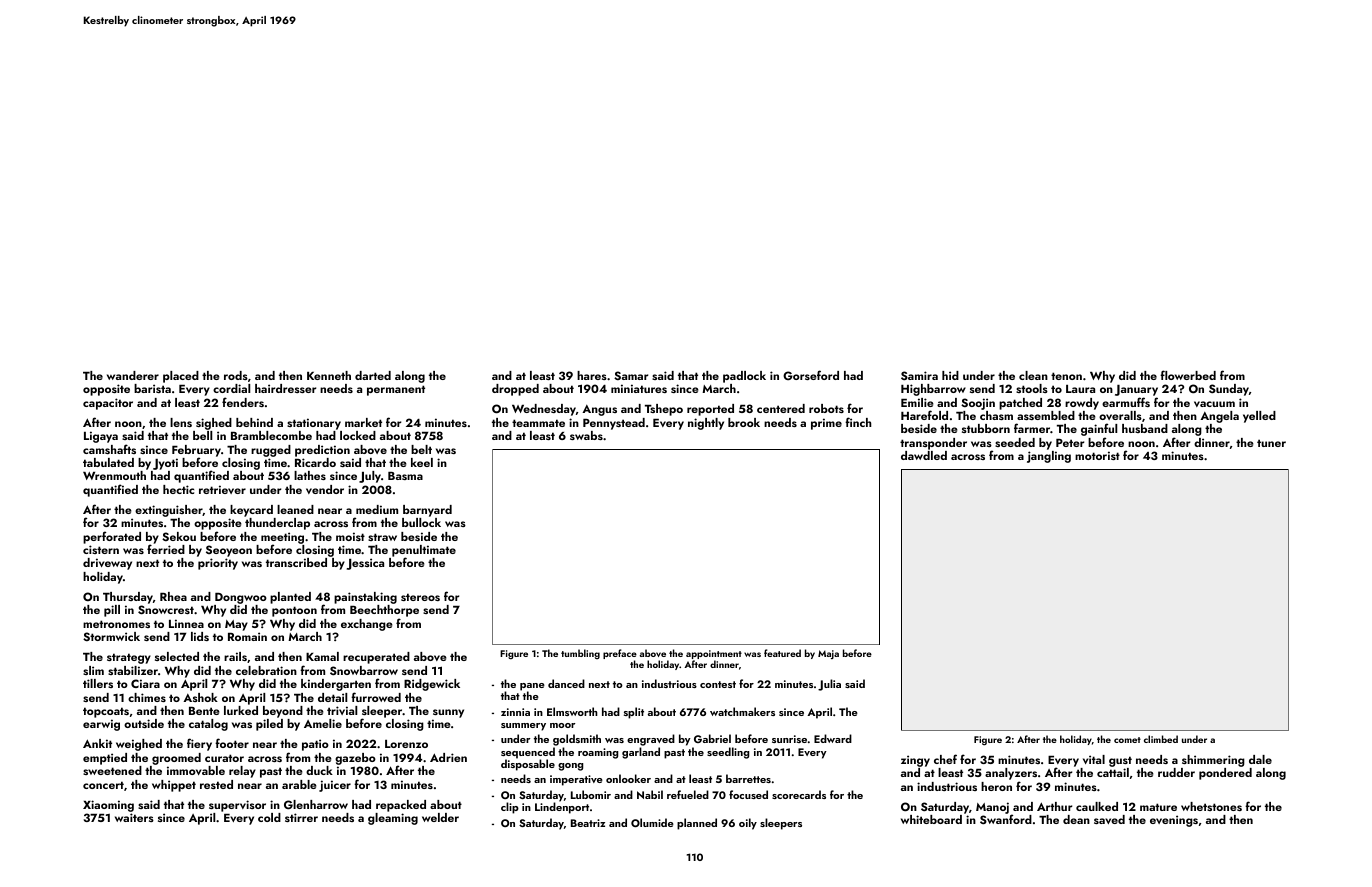 This page has width=1372, height=887. I want to click on barnyard, so click(427, 511).
